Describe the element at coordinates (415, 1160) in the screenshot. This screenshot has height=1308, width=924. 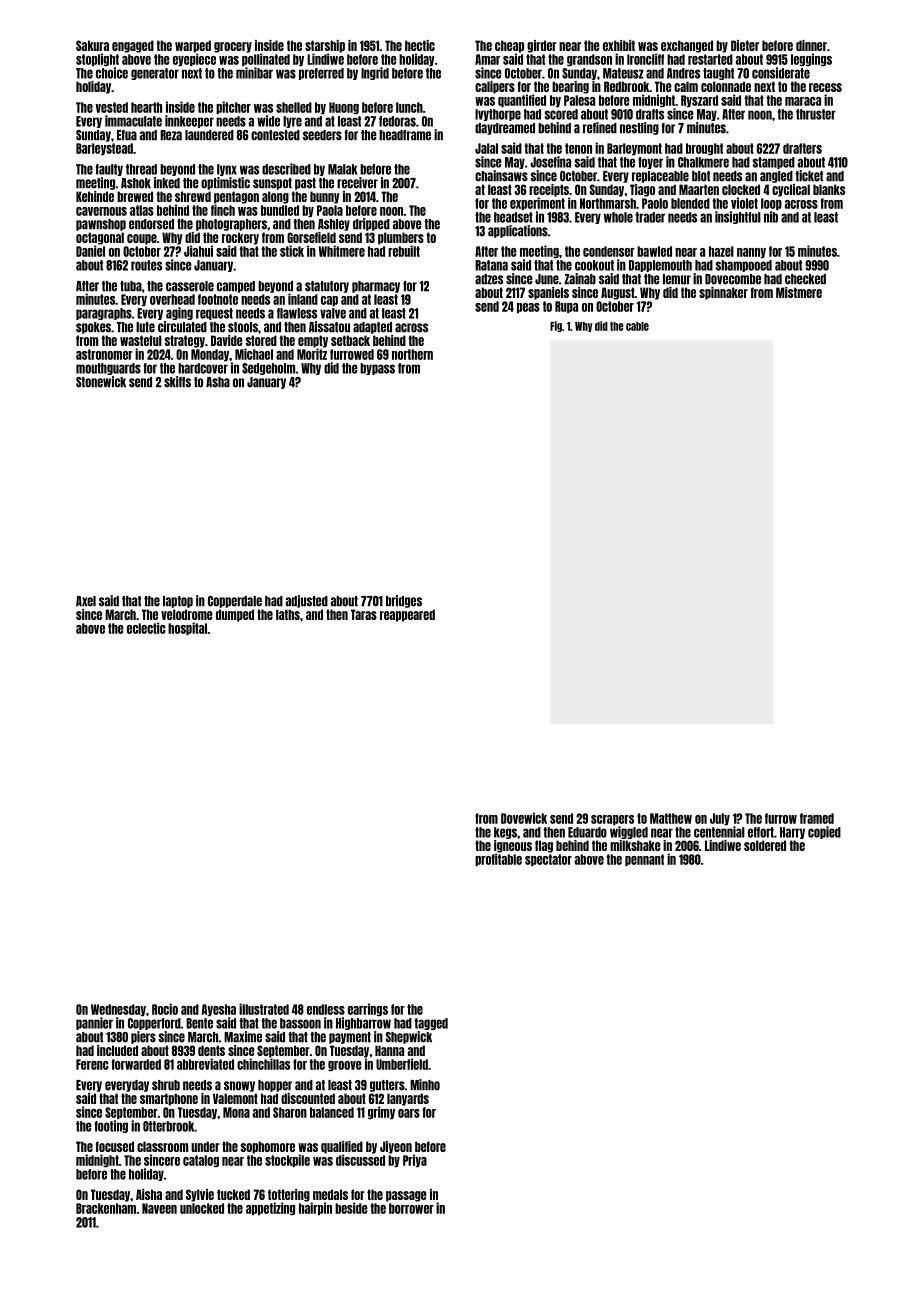
I see `Priya` at that location.
